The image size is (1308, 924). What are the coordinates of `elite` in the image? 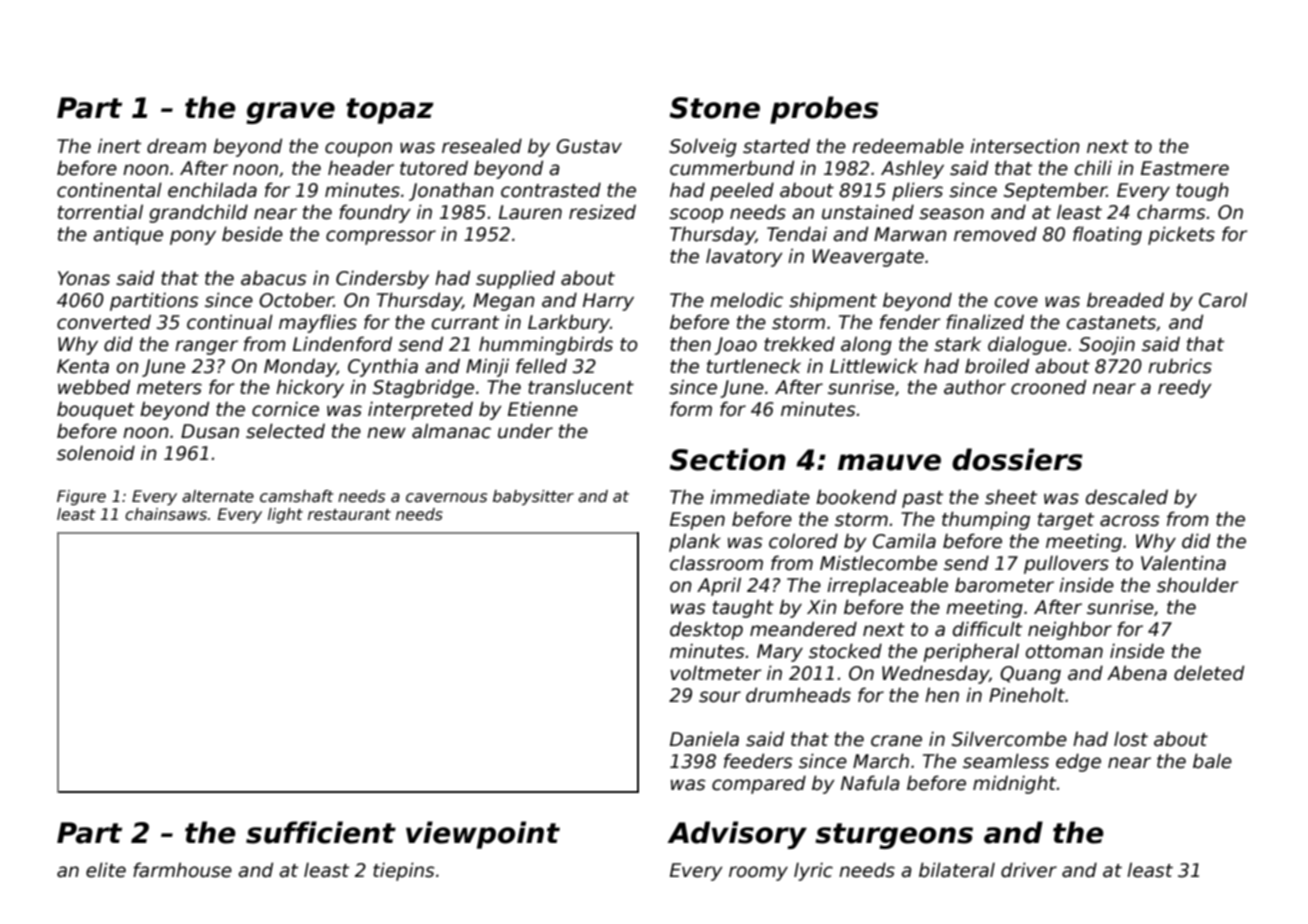 It's located at (106, 870).
